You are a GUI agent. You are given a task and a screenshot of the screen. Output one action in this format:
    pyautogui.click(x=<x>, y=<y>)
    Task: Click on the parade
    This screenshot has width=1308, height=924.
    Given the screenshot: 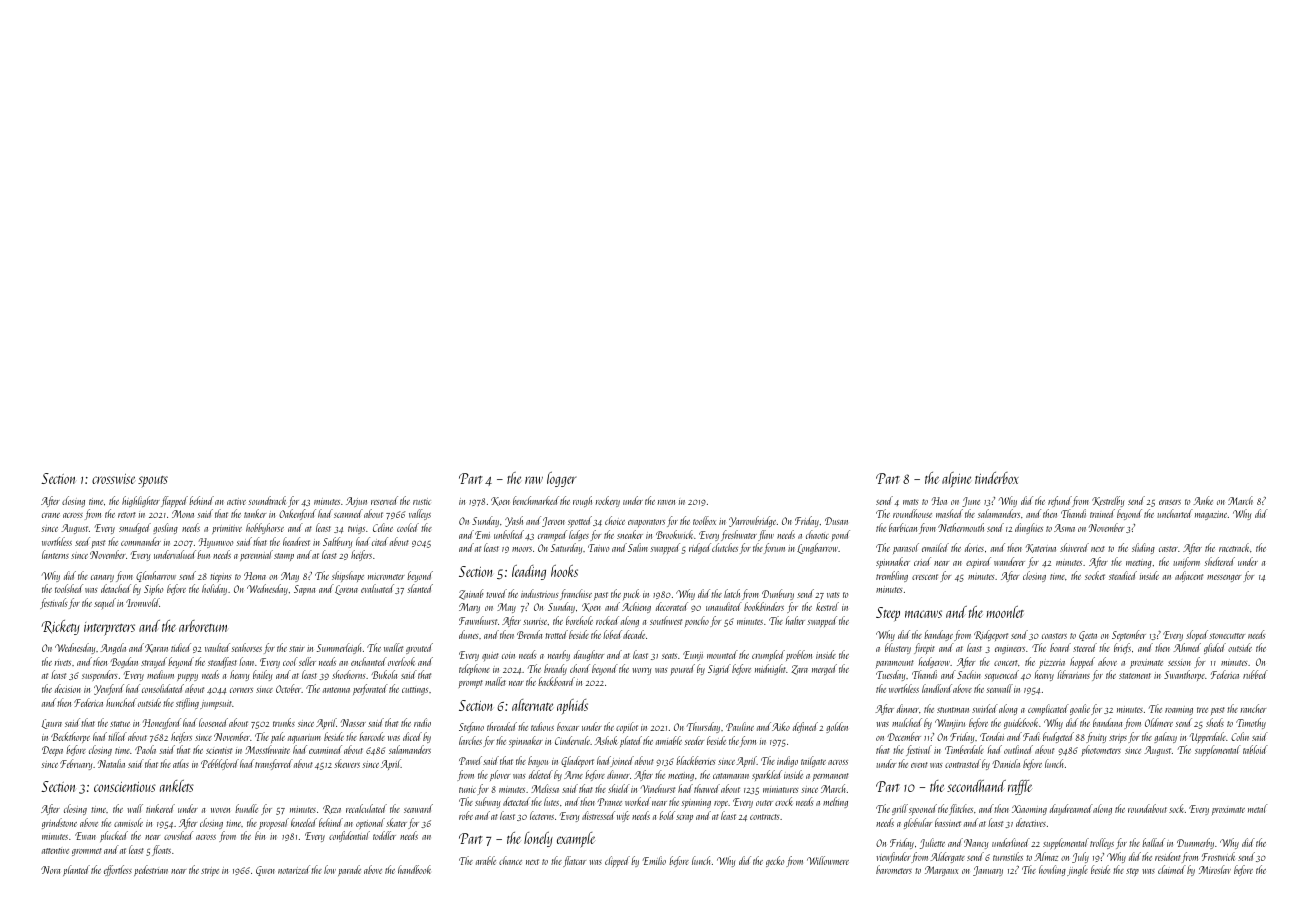 What is the action you would take?
    pyautogui.click(x=349, y=870)
